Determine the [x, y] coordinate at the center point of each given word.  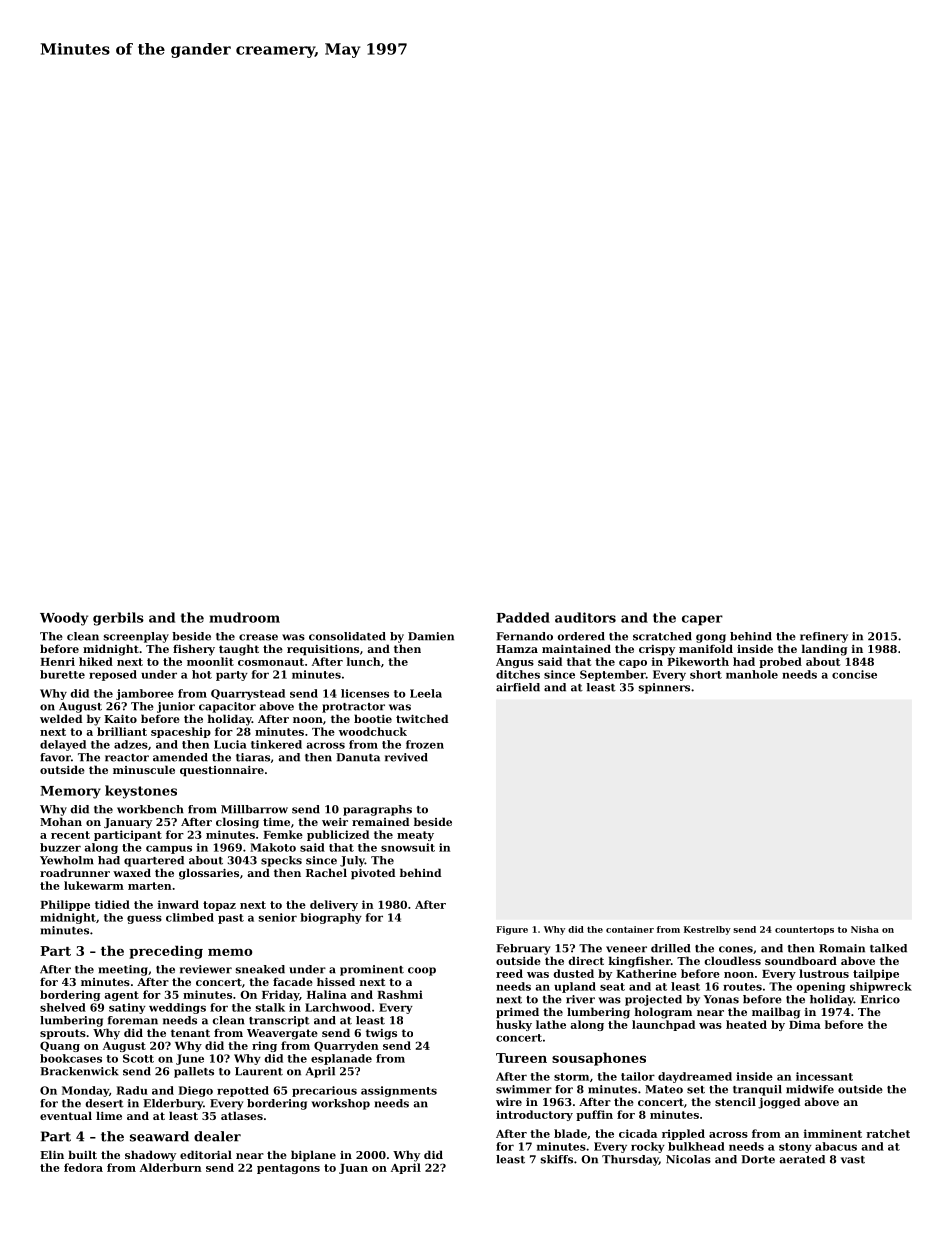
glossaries [209, 874]
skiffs [557, 1159]
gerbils [118, 619]
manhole [752, 674]
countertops [804, 930]
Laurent [259, 1071]
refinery [824, 637]
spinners [664, 688]
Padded [523, 617]
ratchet [888, 1133]
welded [61, 718]
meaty [415, 836]
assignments [399, 1091]
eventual [66, 1115]
